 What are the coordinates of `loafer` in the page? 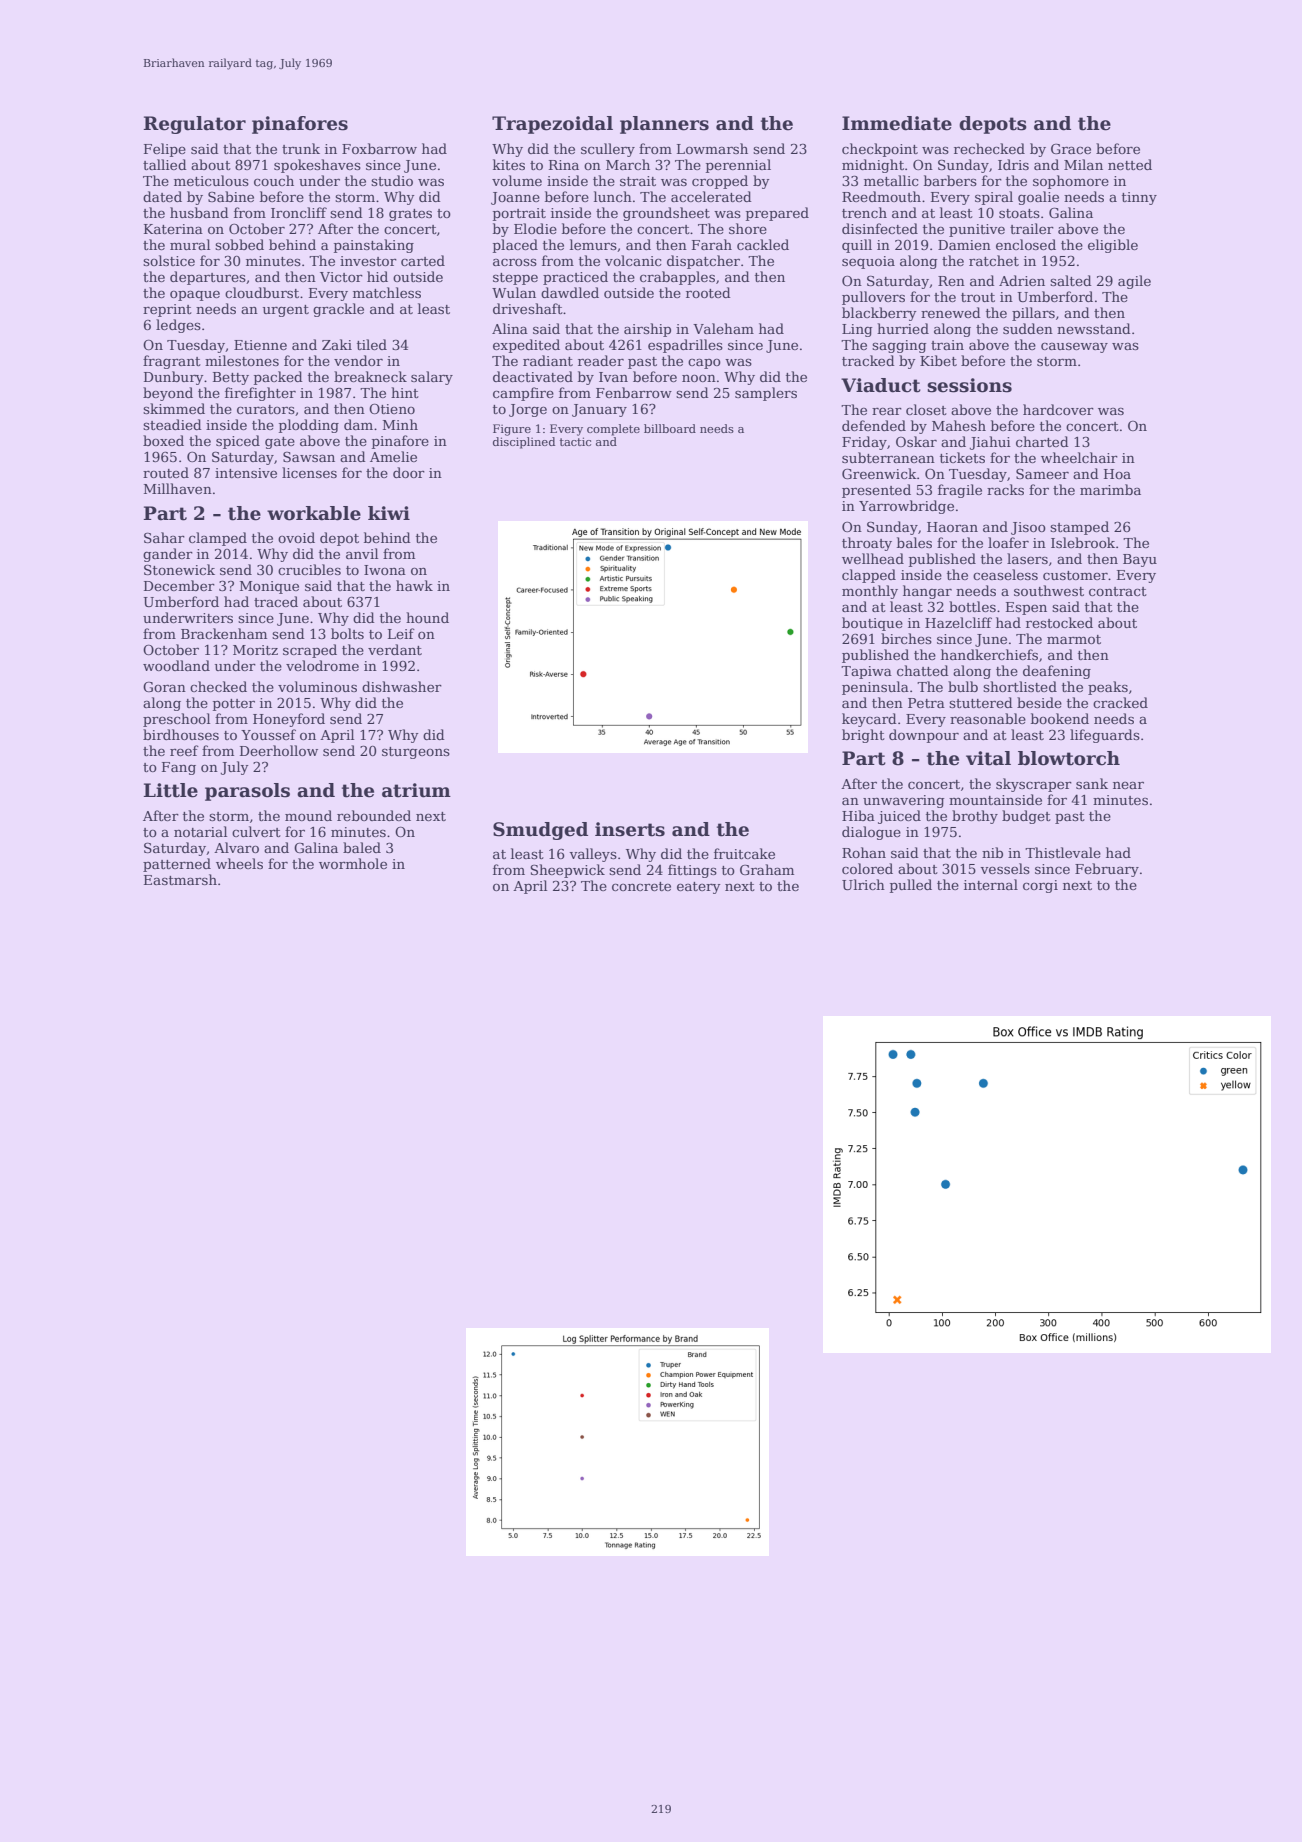 It's located at (1008, 542).
